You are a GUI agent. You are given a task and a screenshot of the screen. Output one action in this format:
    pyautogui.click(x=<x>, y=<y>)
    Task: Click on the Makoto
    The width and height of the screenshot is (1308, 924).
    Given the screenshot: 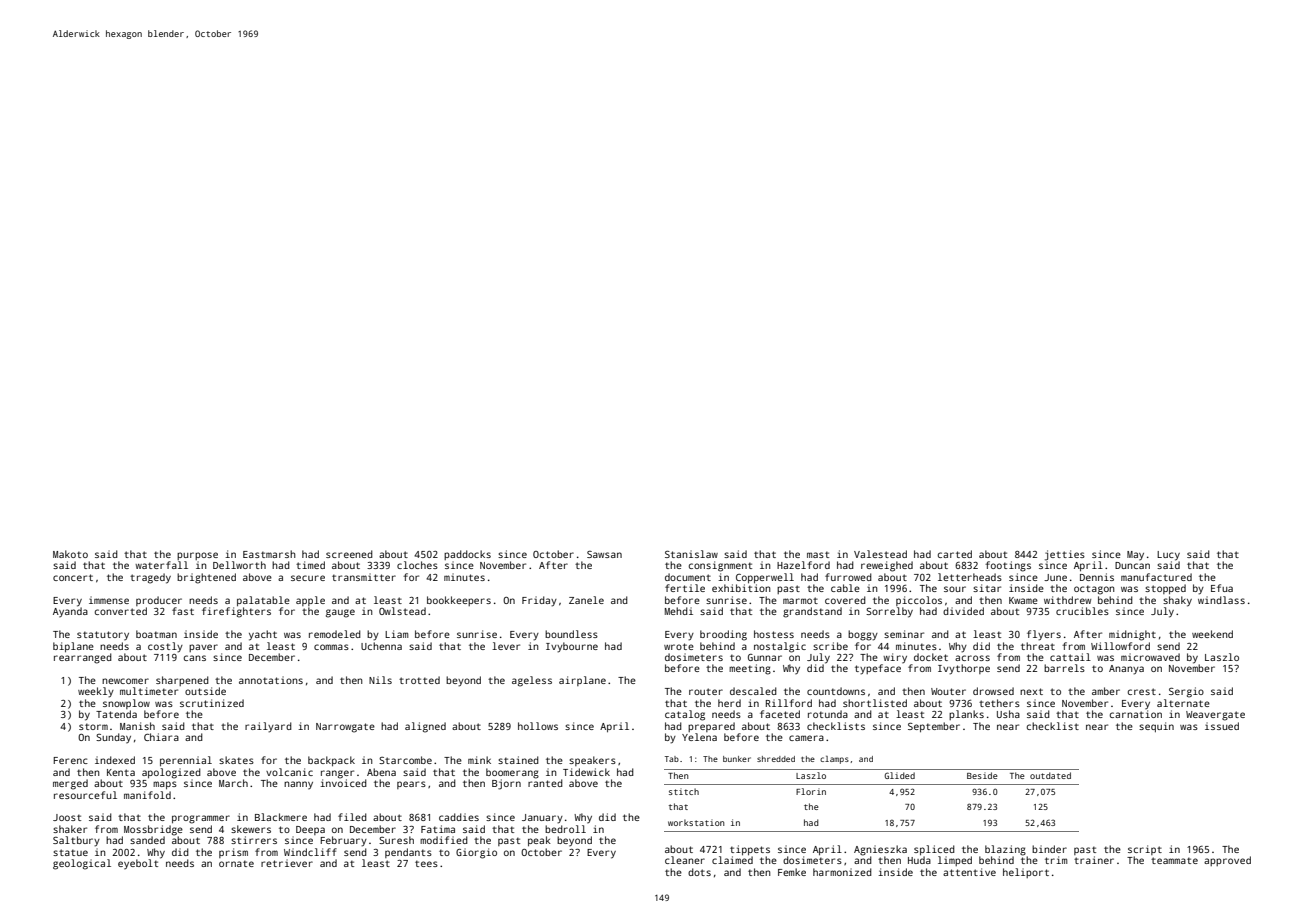 What is the action you would take?
    pyautogui.click(x=70, y=554)
